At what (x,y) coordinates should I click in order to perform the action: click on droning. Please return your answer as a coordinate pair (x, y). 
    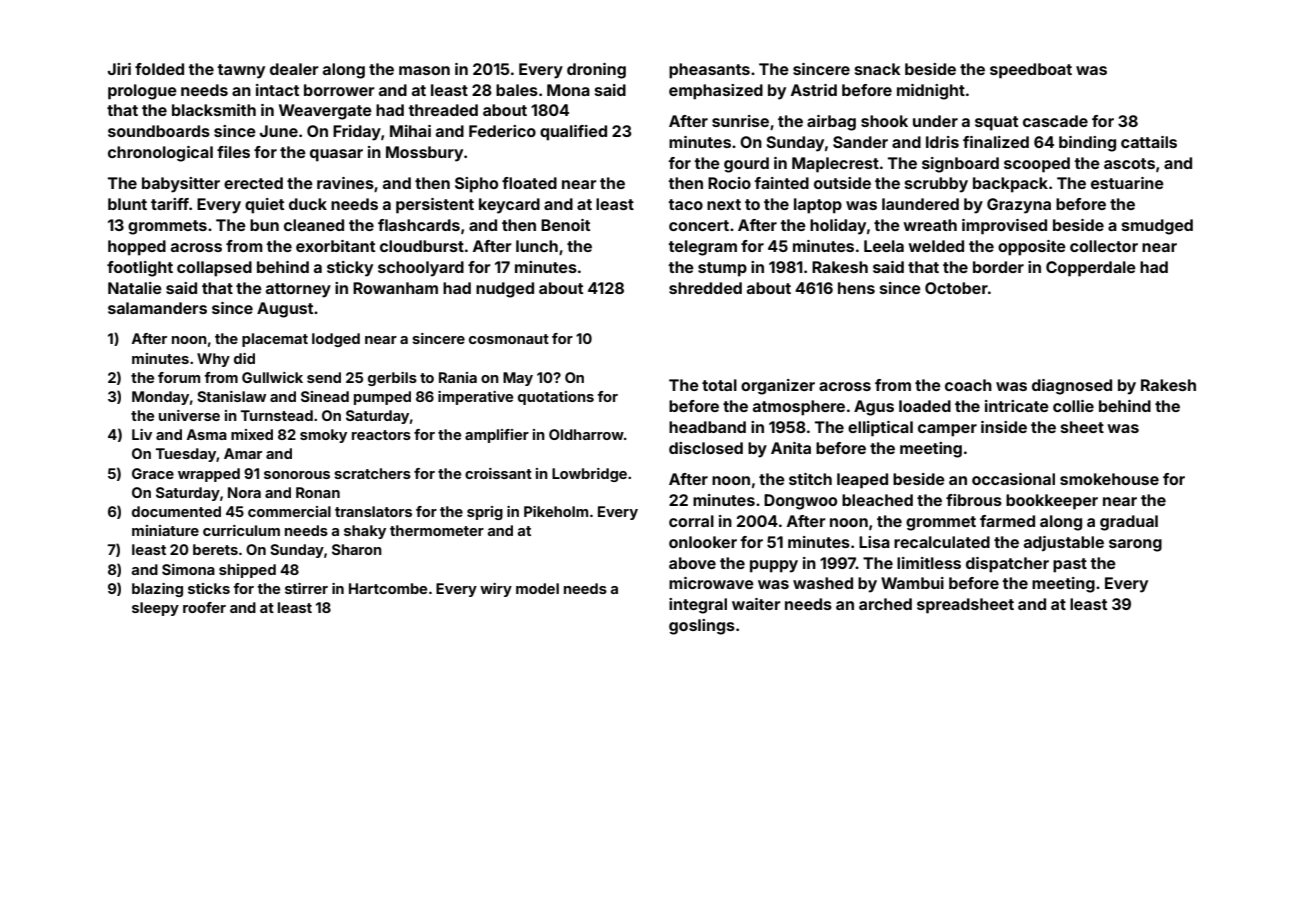
    Looking at the image, I should click on (596, 71).
